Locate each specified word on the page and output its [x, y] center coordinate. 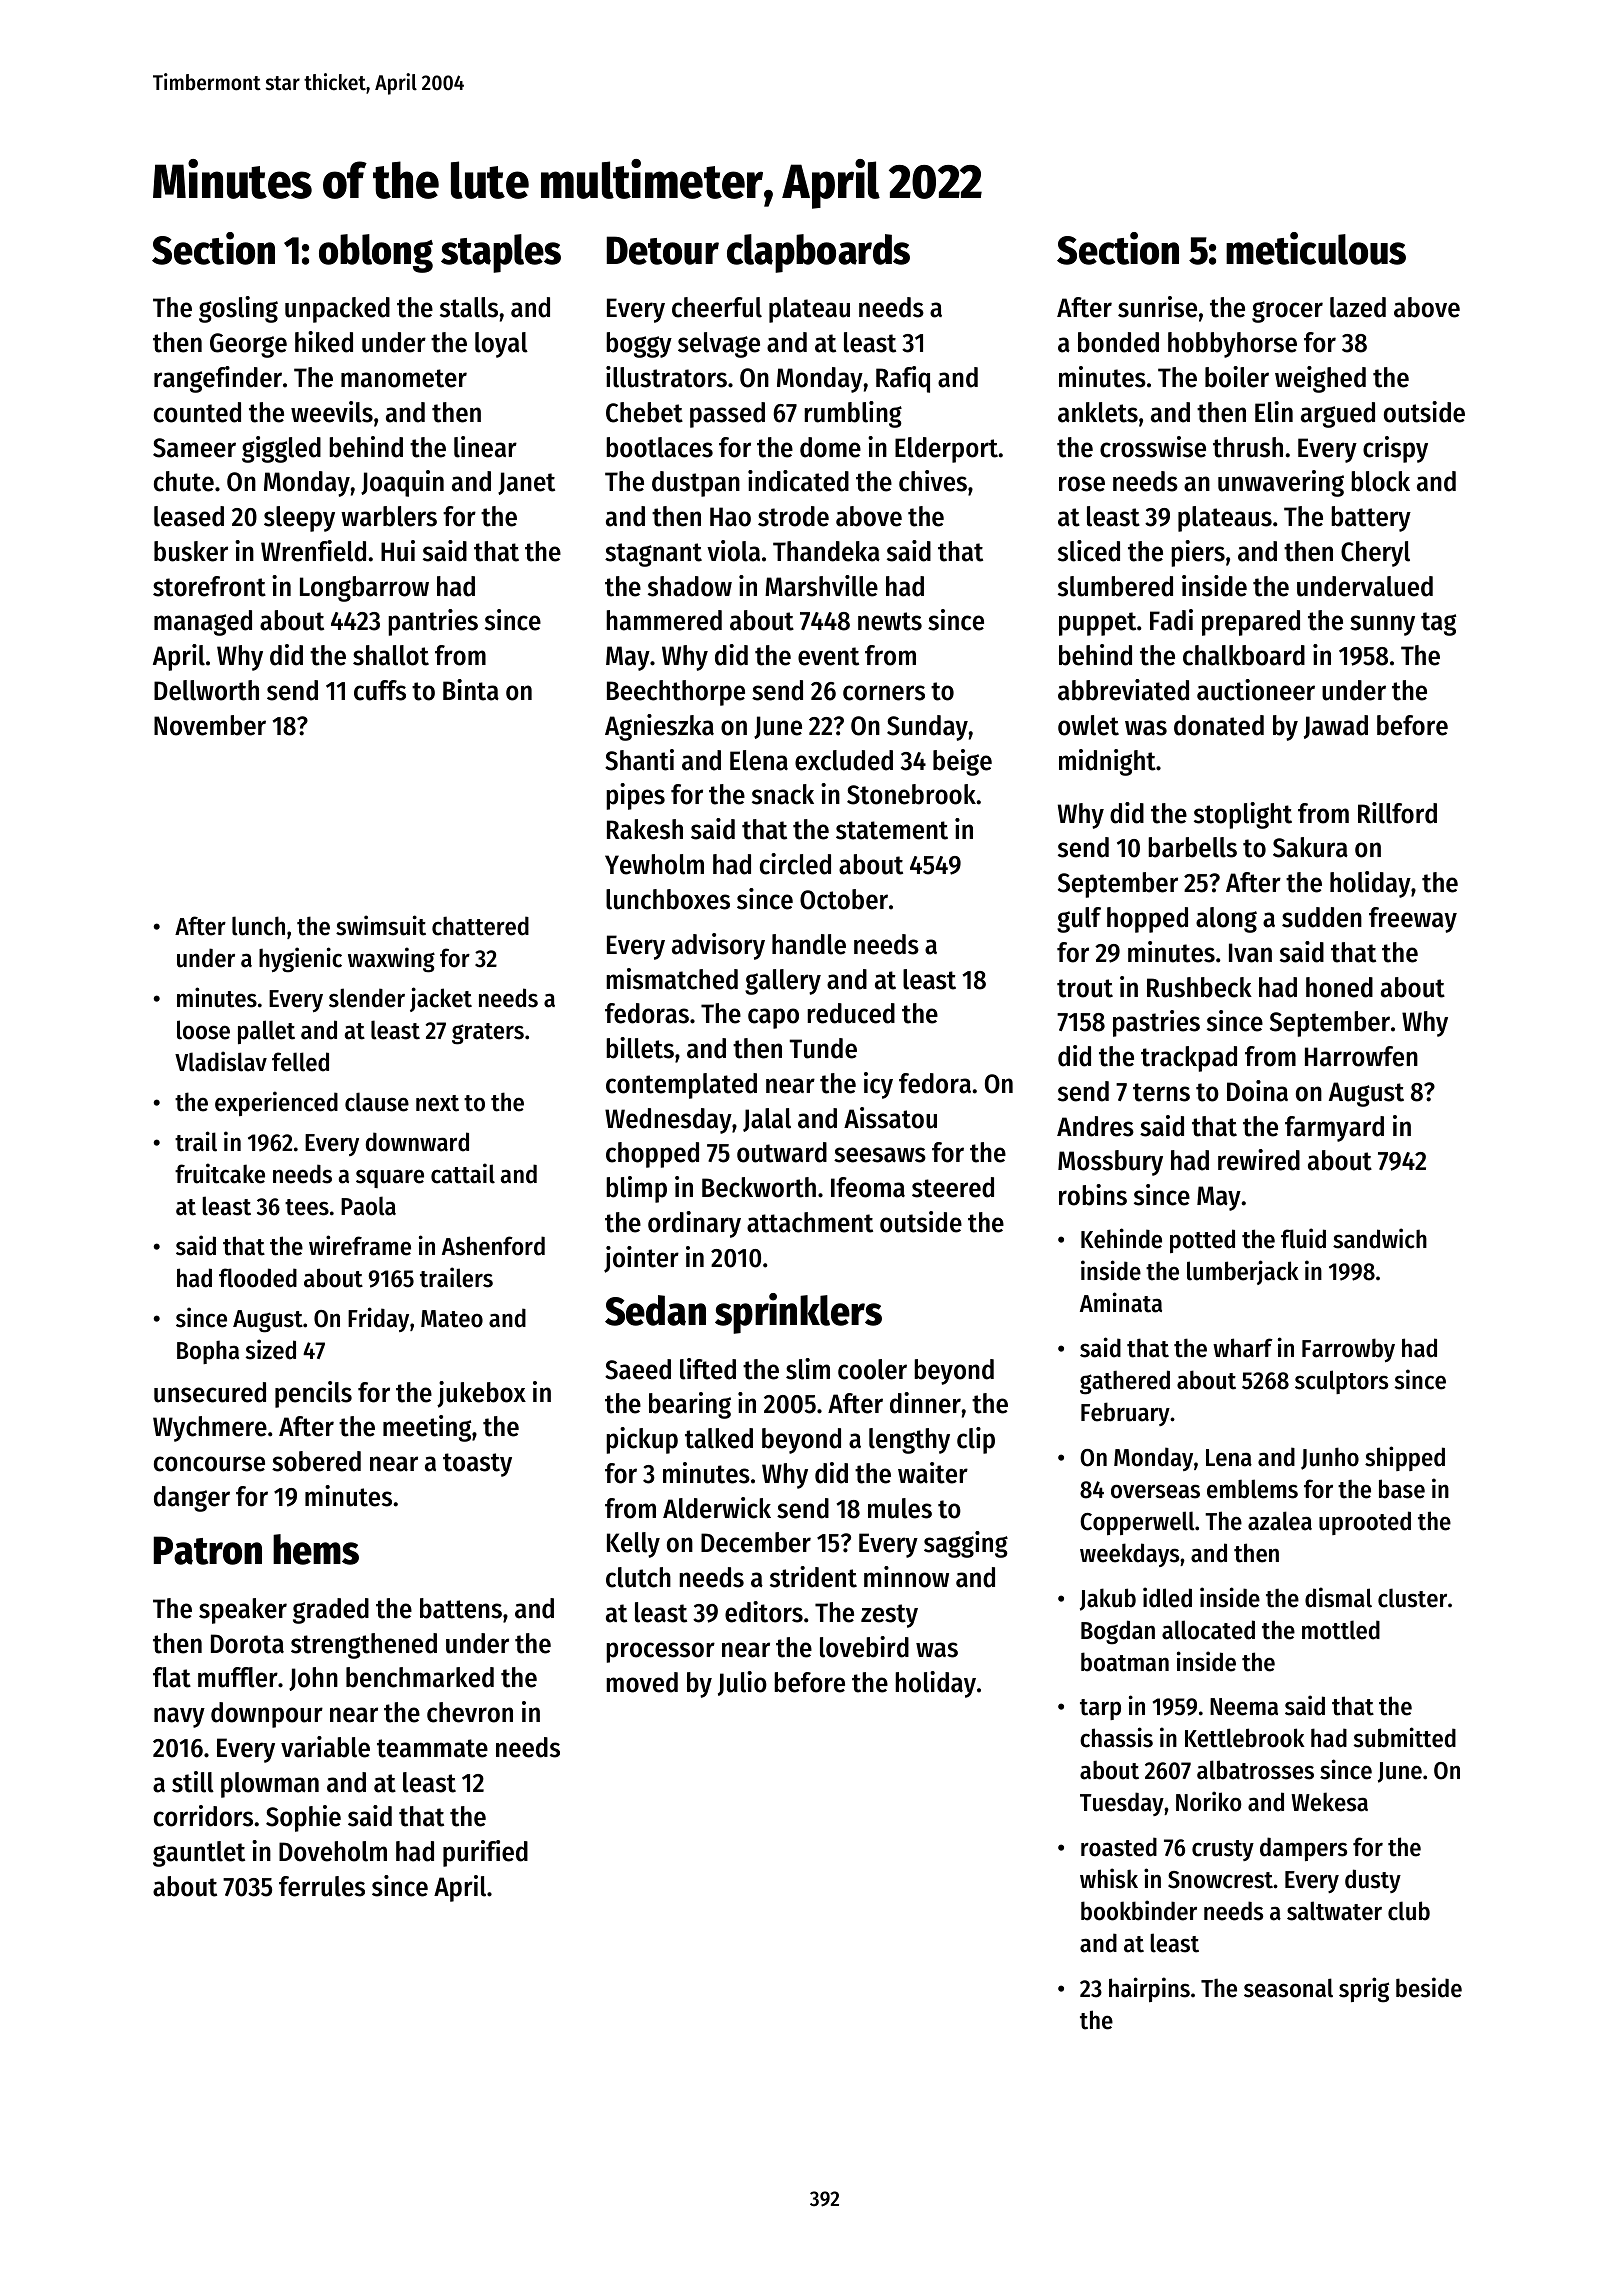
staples [501, 253]
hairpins [1149, 1989]
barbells [1192, 847]
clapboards [818, 253]
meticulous [1316, 248]
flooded [258, 1278]
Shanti [639, 760]
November [210, 725]
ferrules [322, 1886]
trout [1085, 988]
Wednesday [668, 1121]
